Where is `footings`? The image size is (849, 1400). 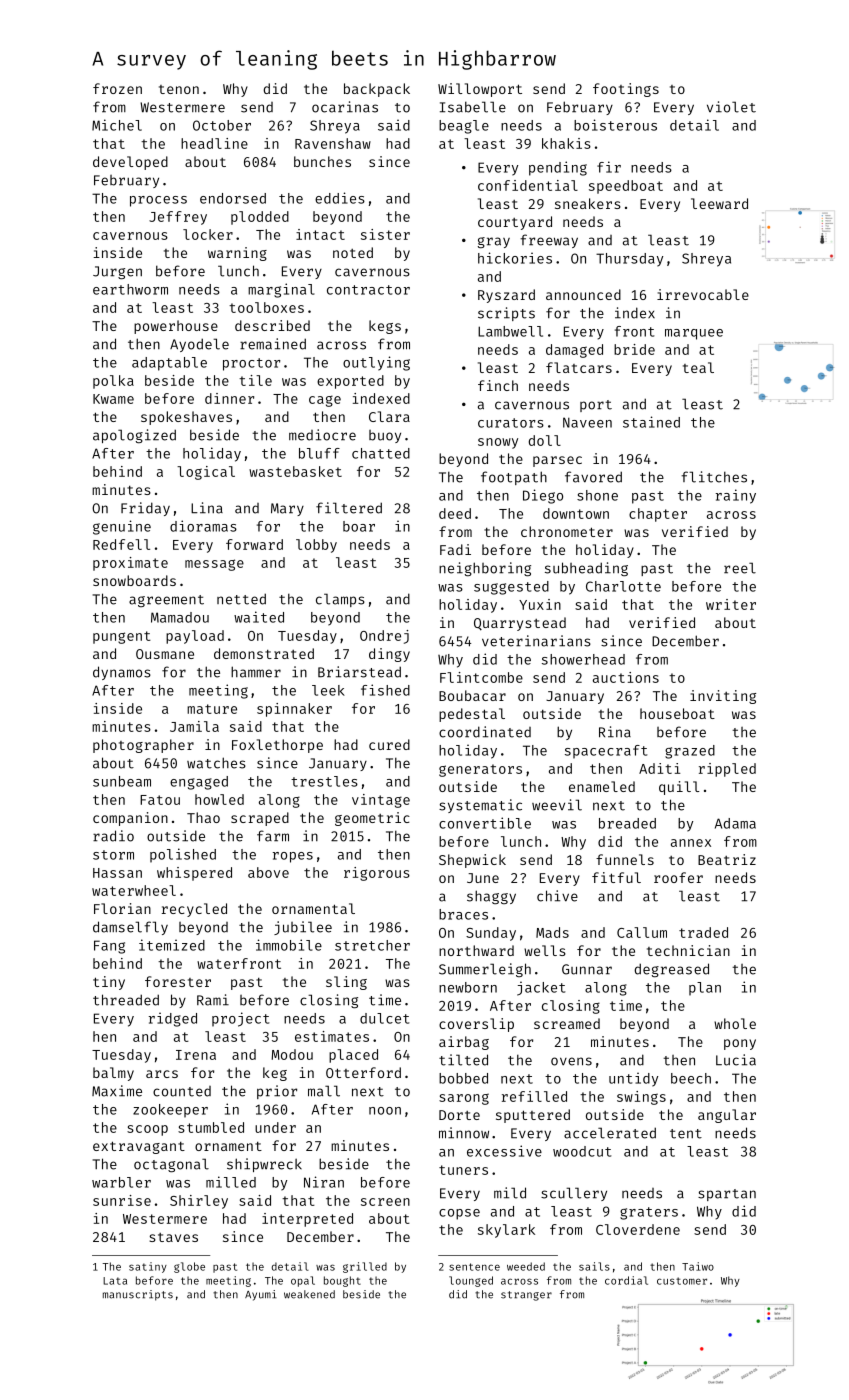 footings is located at coordinates (626, 90).
